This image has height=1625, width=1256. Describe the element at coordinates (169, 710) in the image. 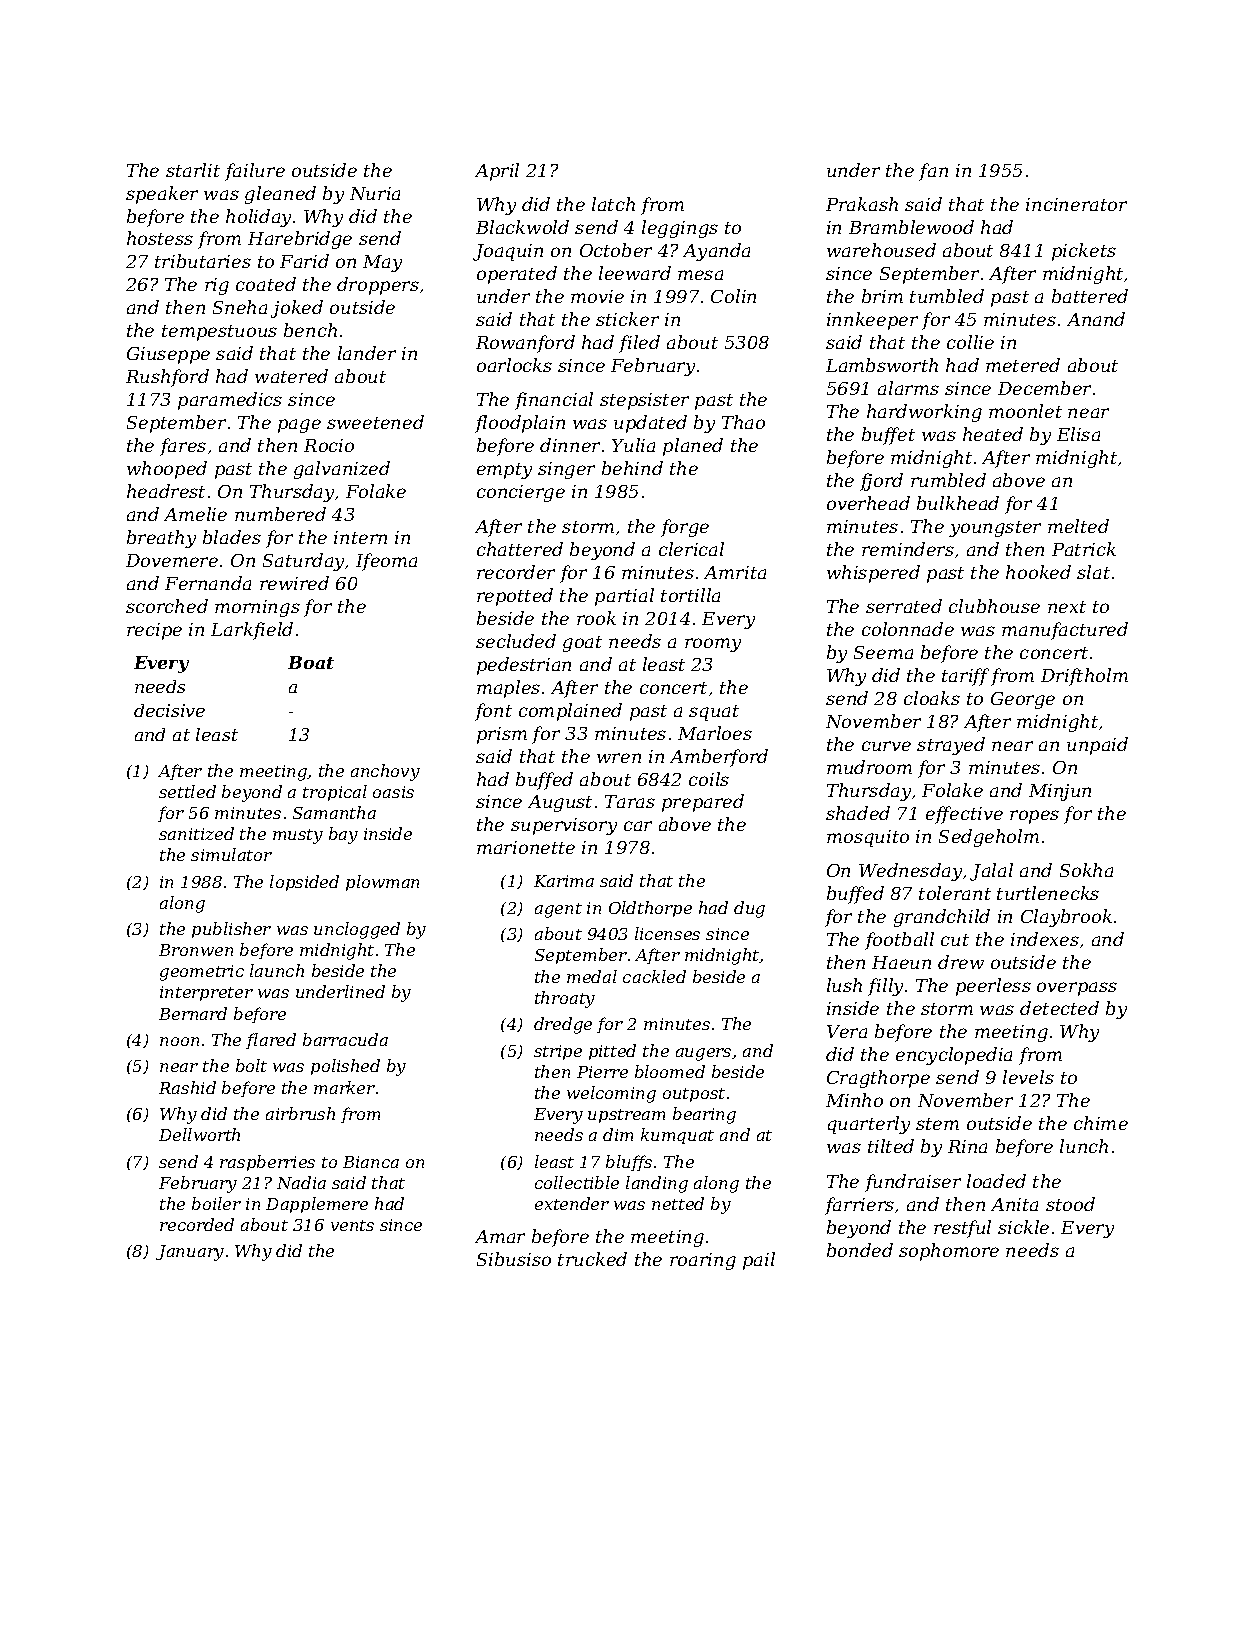

I see `decisive` at that location.
